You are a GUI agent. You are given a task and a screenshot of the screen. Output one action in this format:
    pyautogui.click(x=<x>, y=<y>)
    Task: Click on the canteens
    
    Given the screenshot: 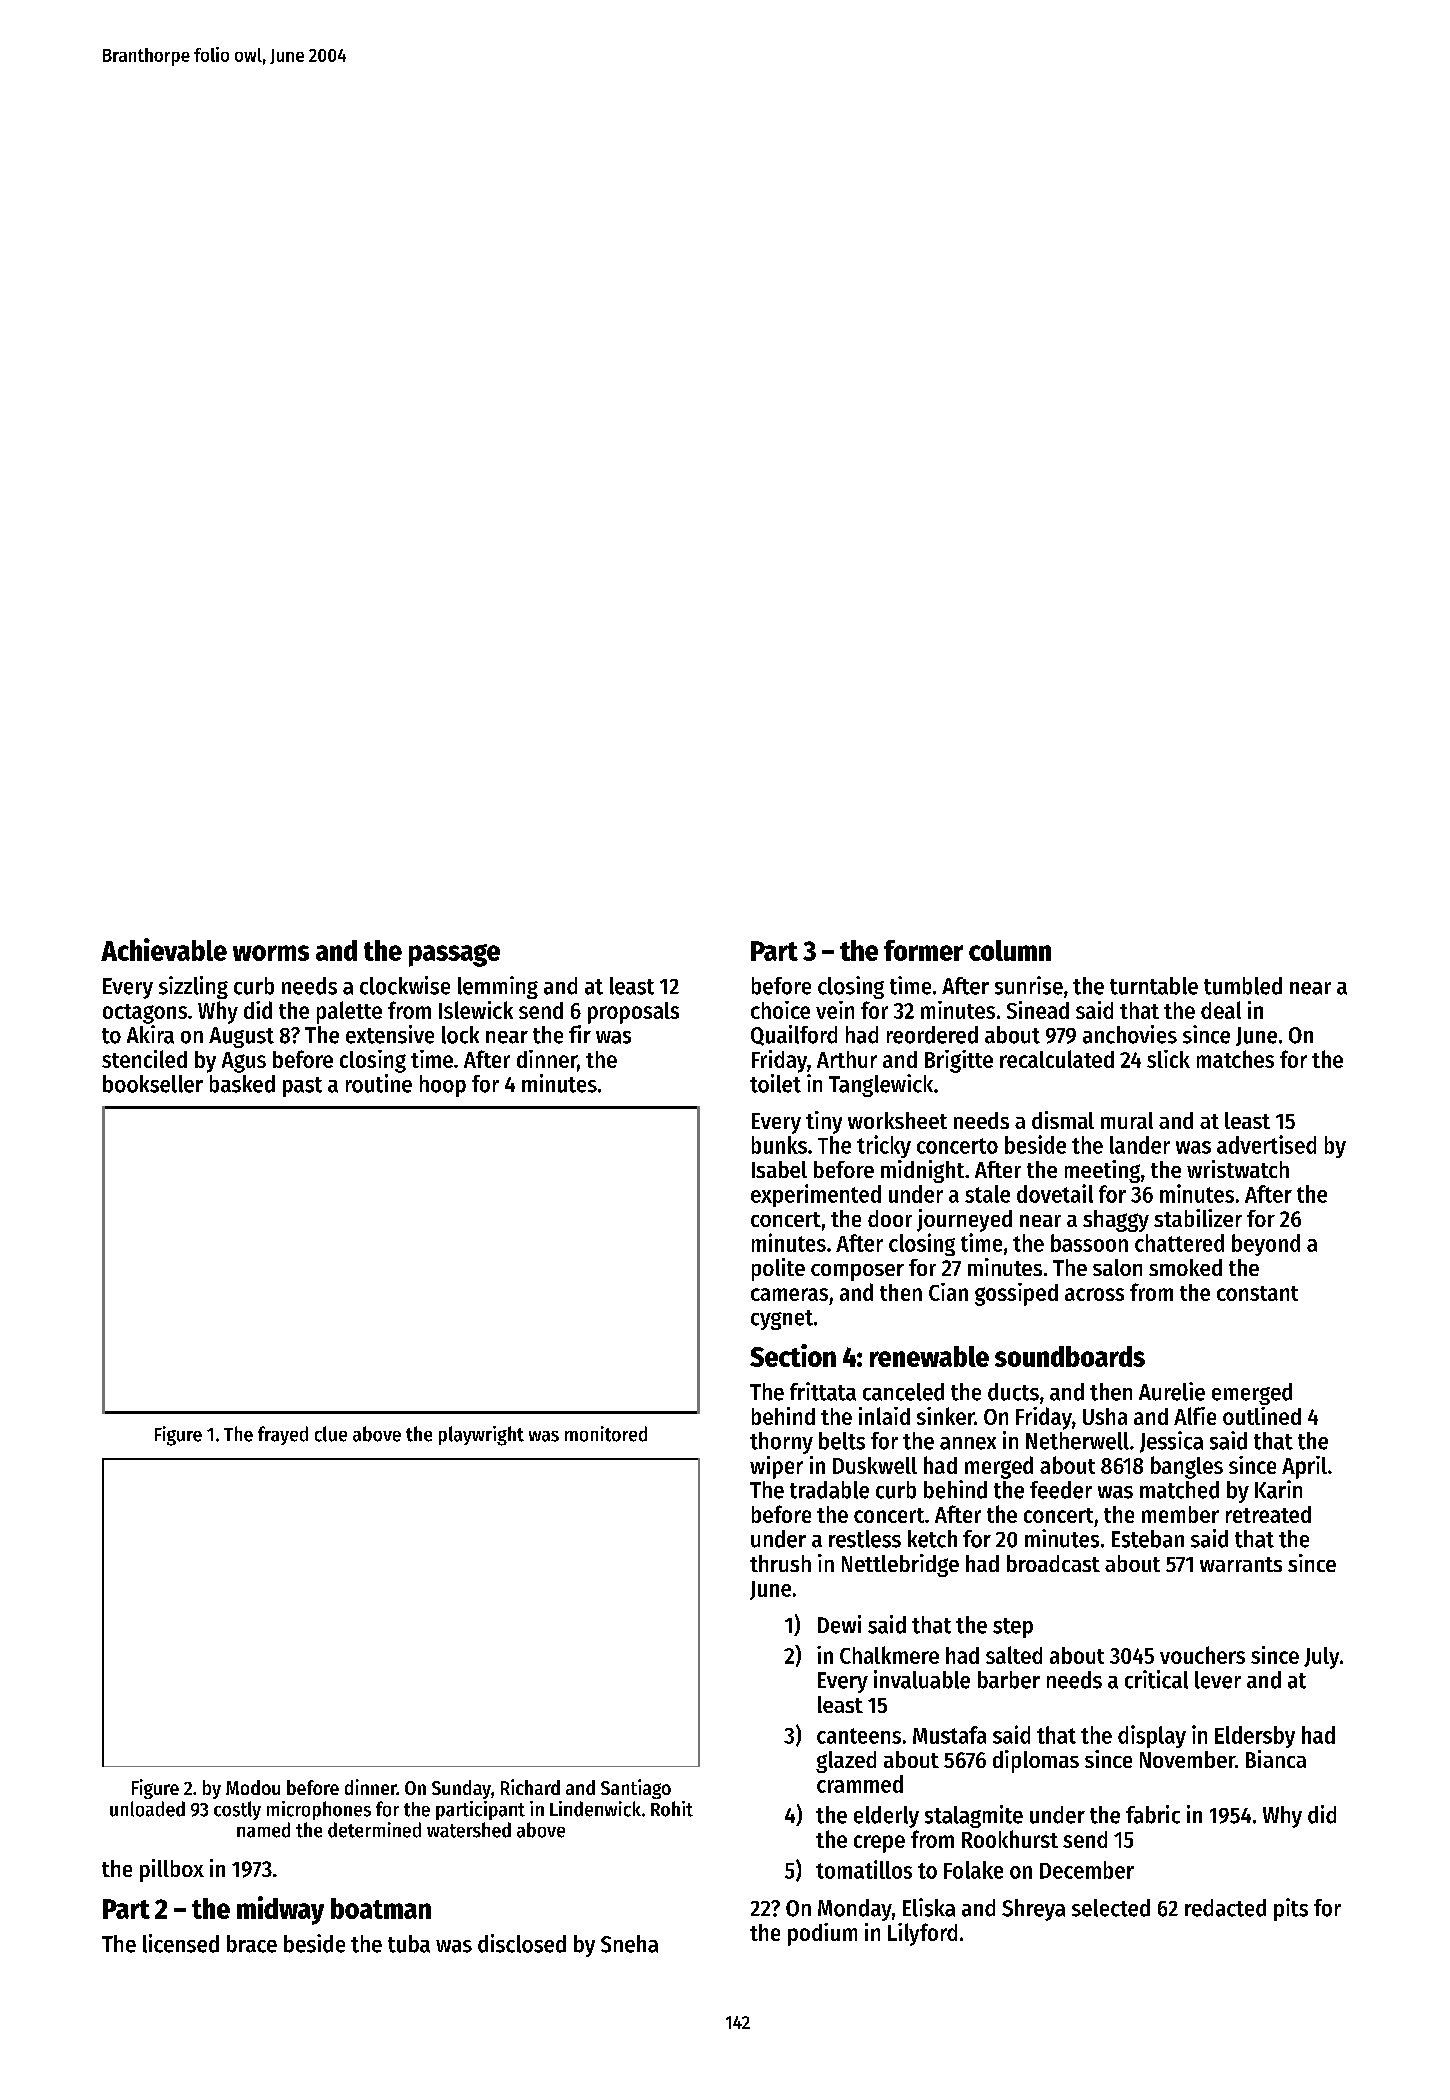 What is the action you would take?
    pyautogui.click(x=859, y=1736)
